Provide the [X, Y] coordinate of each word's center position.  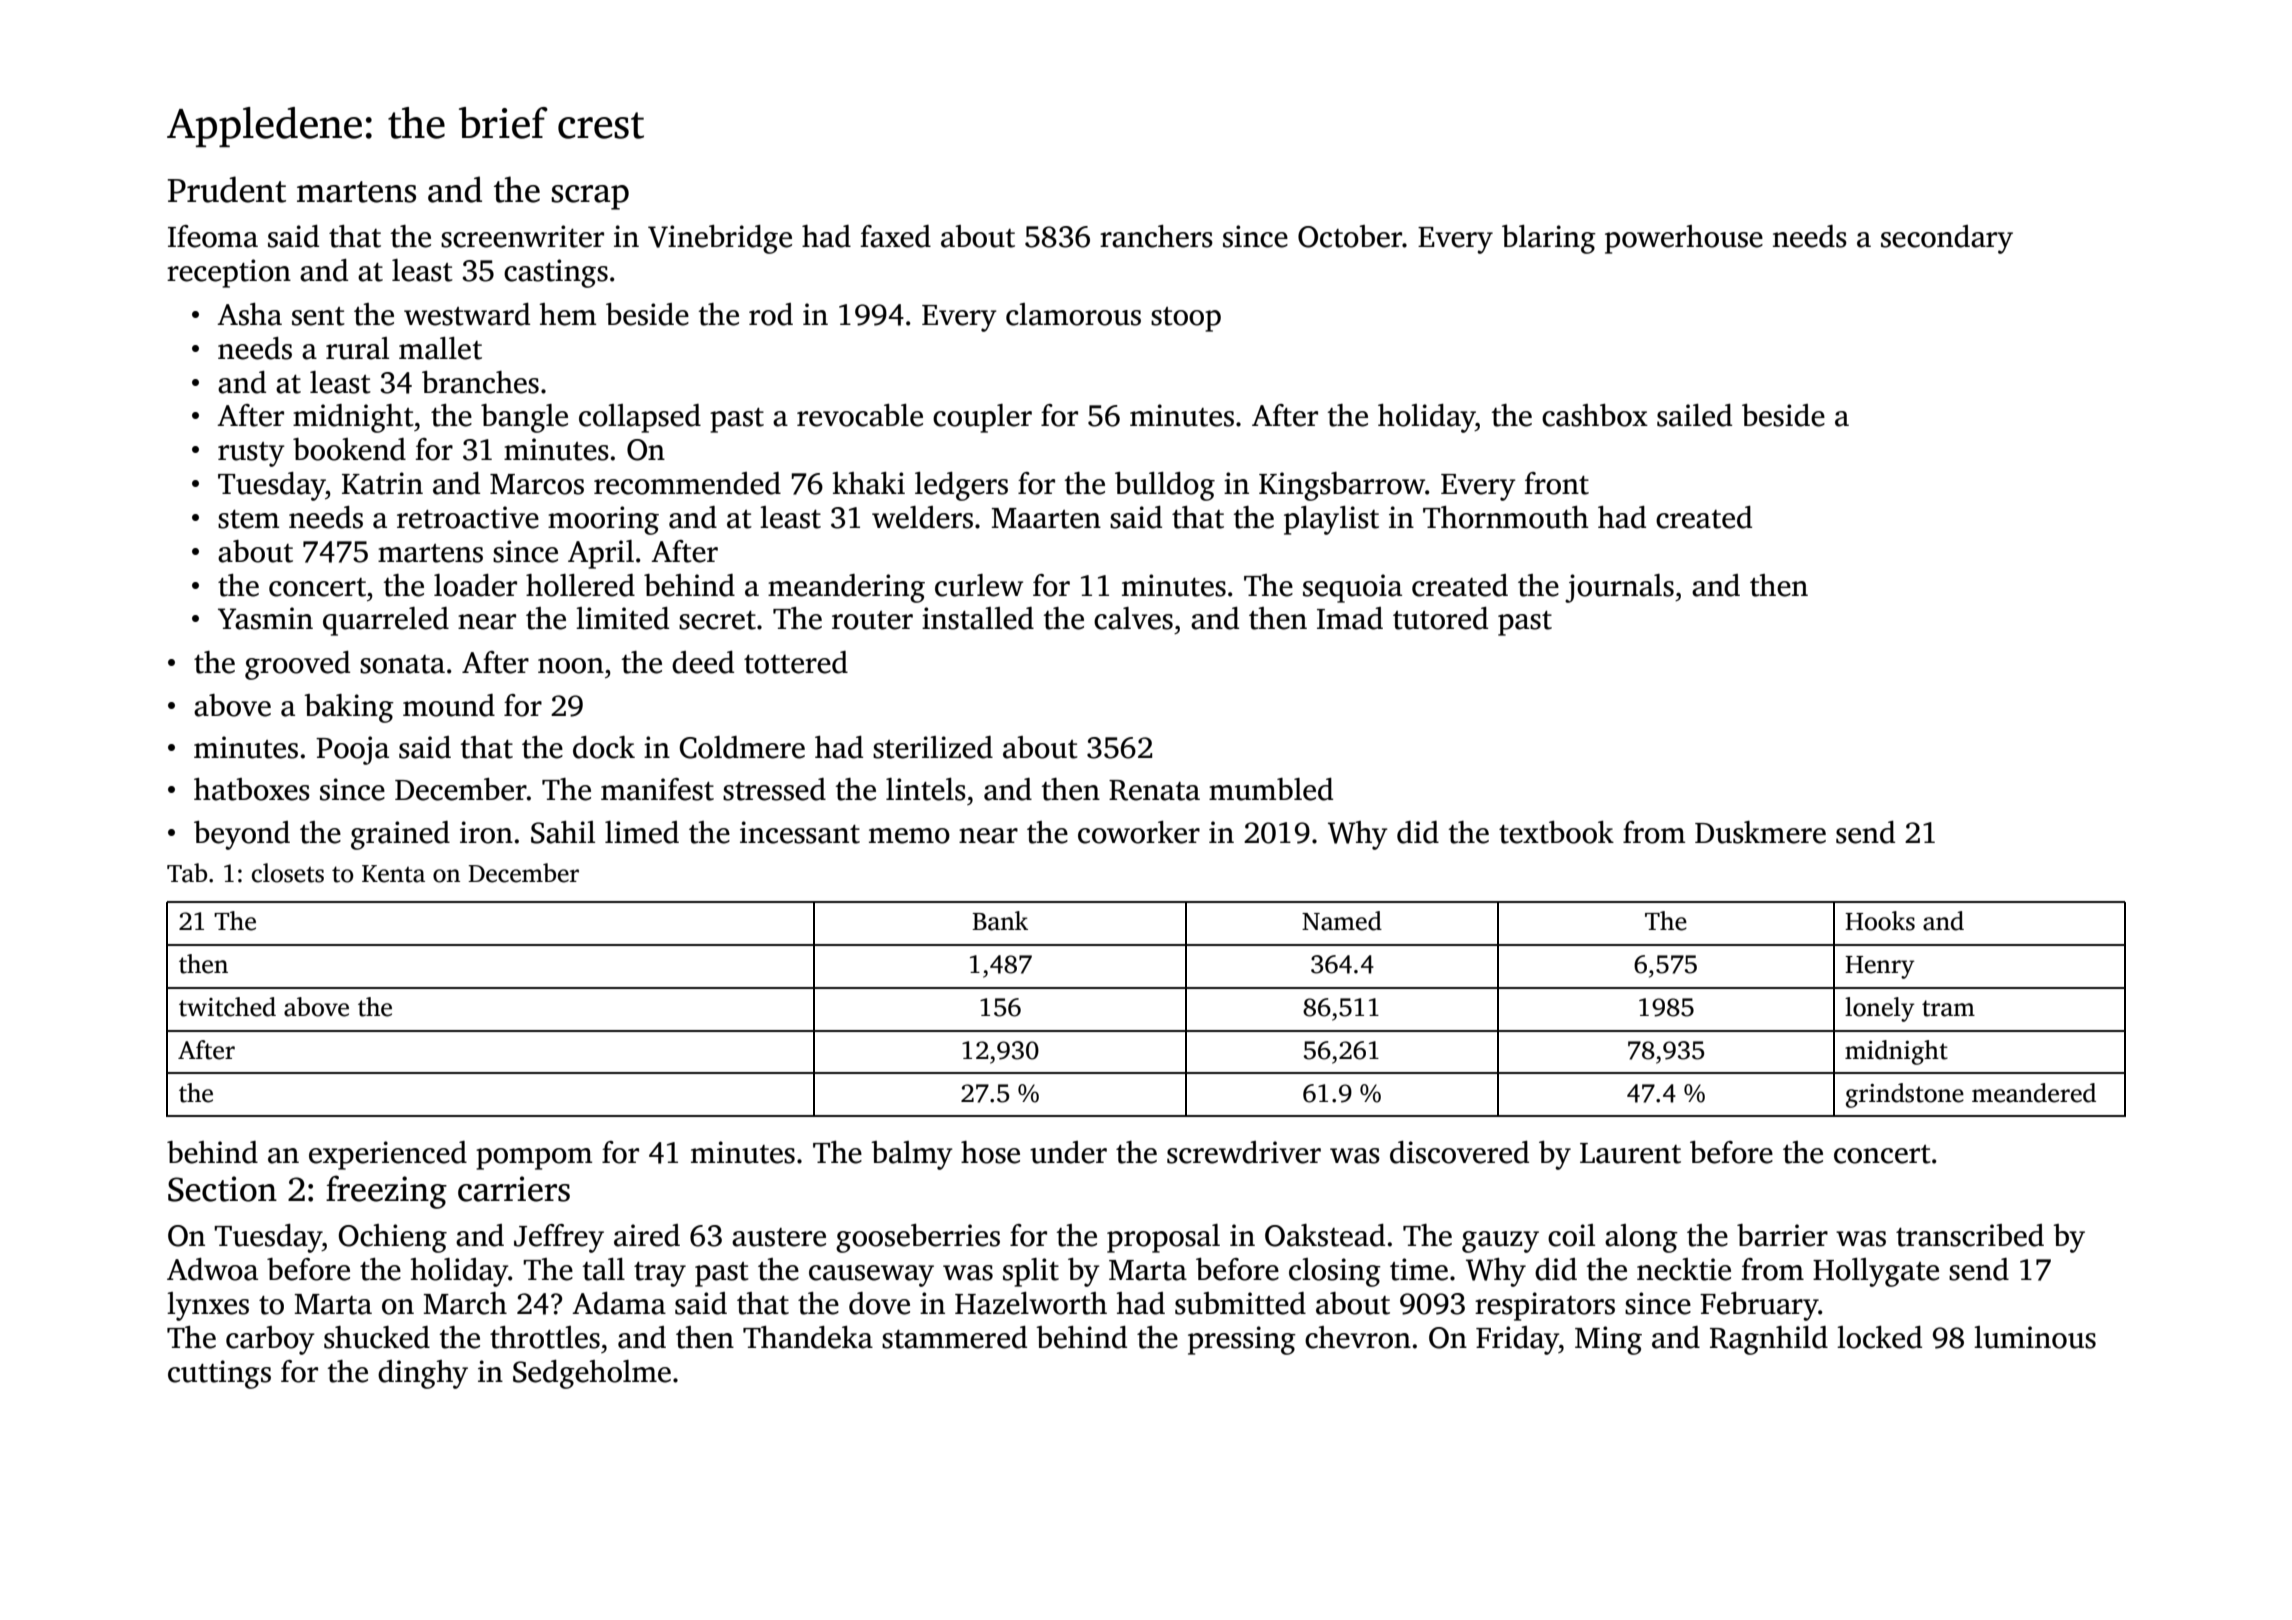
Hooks [1880, 921]
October [1350, 236]
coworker [1139, 832]
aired [647, 1235]
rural [357, 348]
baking [349, 708]
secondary [1947, 239]
